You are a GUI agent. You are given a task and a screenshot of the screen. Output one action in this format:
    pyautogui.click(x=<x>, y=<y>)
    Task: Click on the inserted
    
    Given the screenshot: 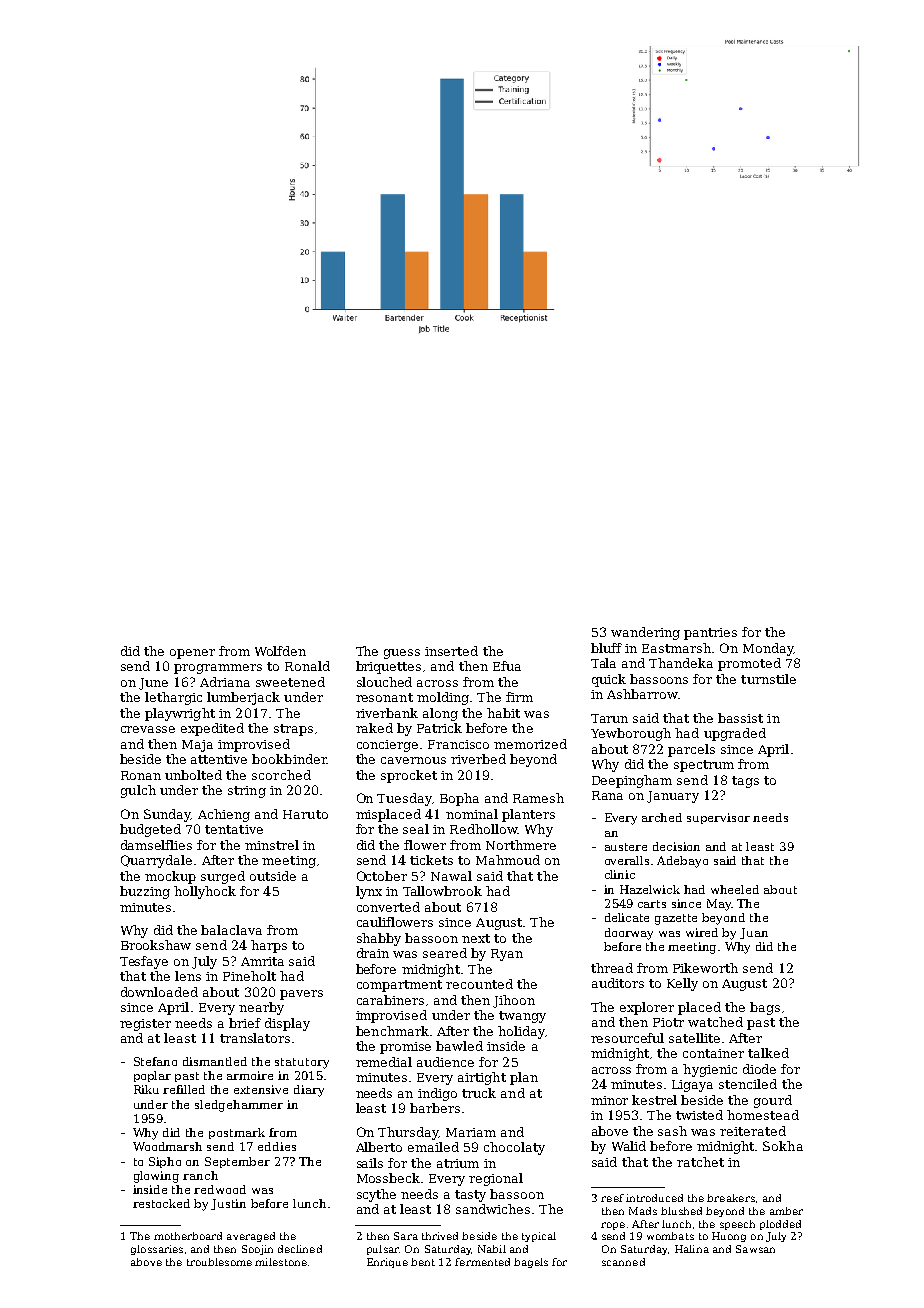 What is the action you would take?
    pyautogui.click(x=451, y=651)
